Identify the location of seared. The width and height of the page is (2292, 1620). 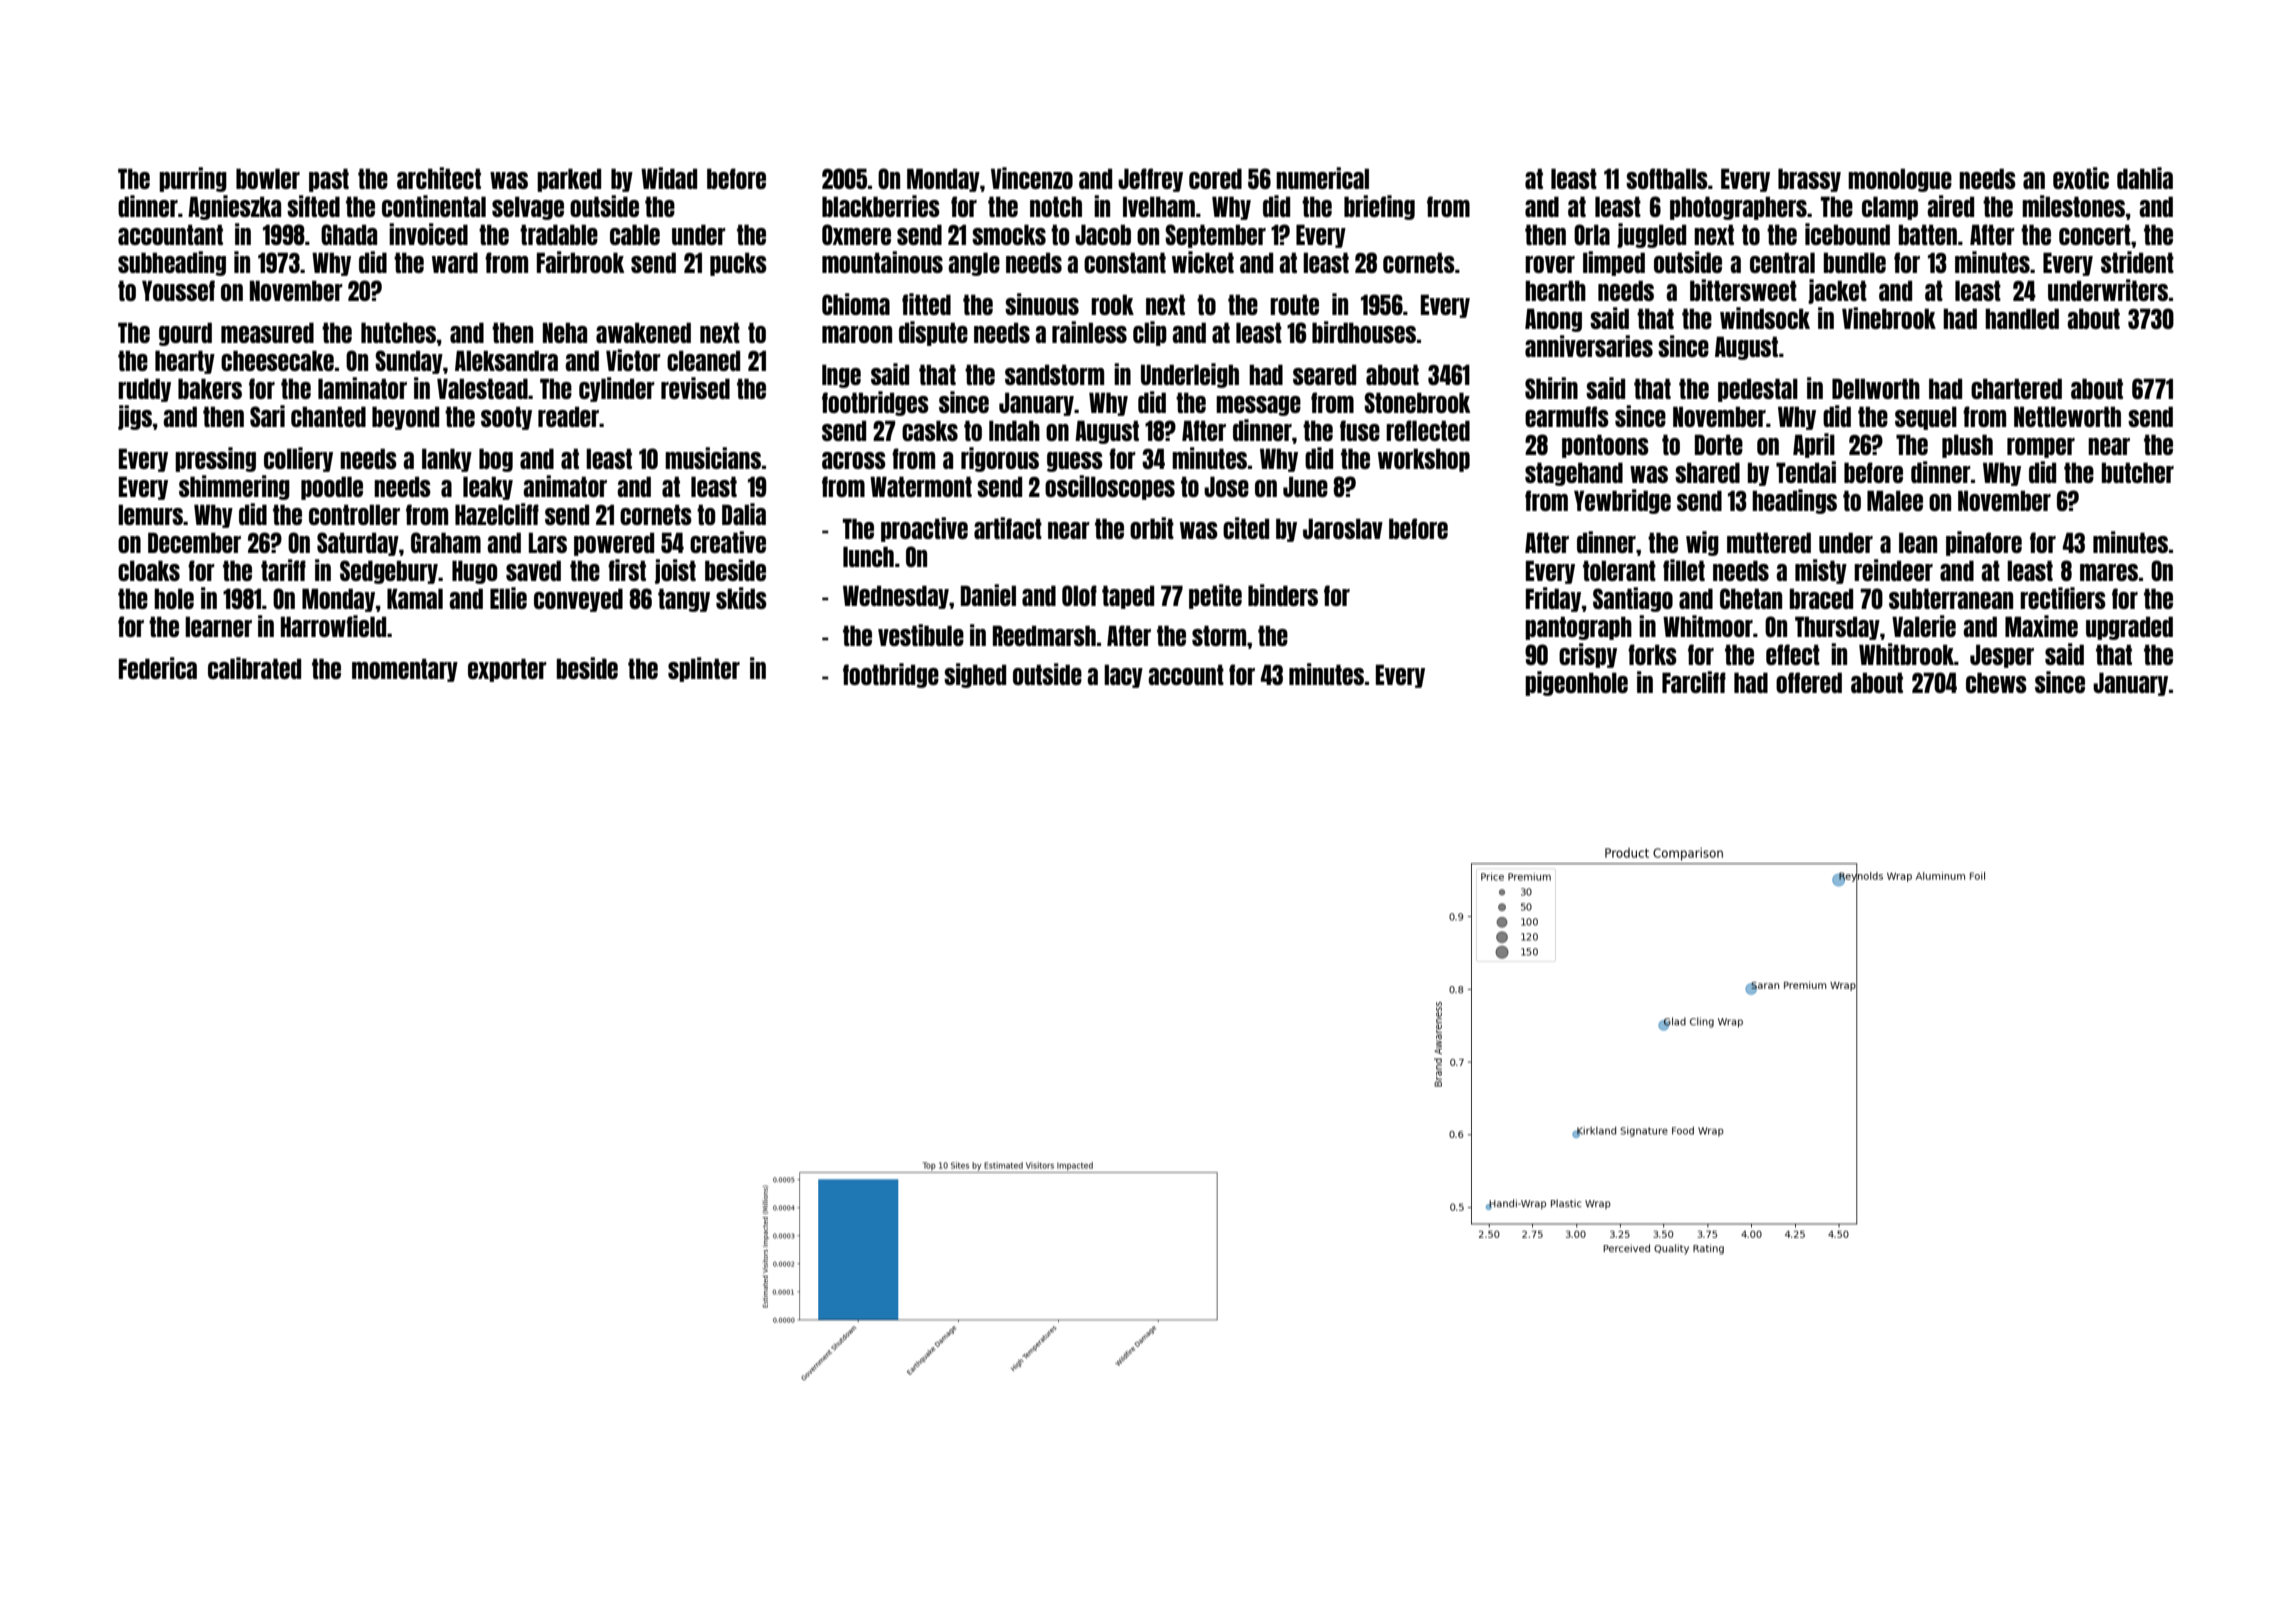
(1324, 374).
